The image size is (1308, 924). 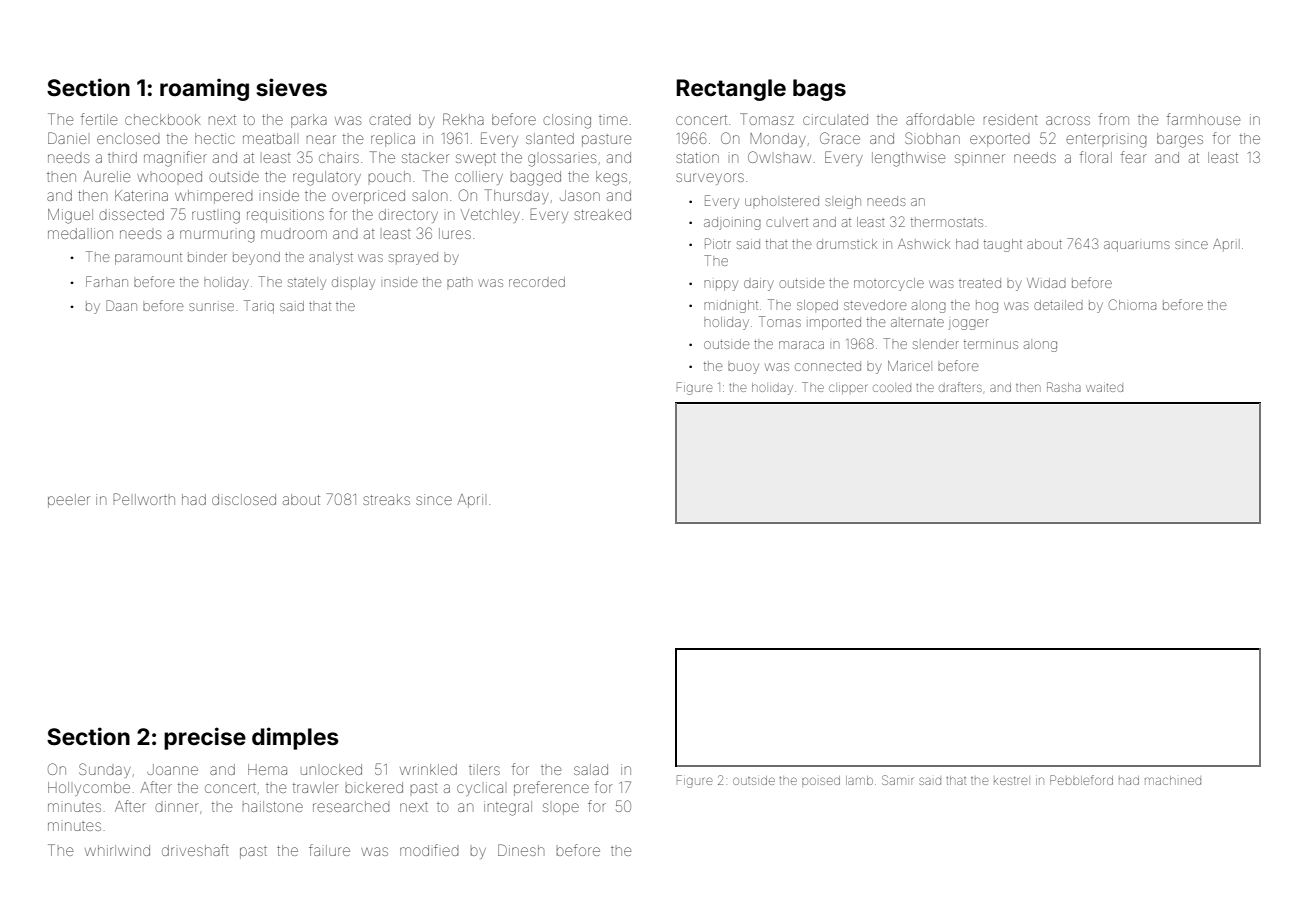 I want to click on bags, so click(x=819, y=90).
